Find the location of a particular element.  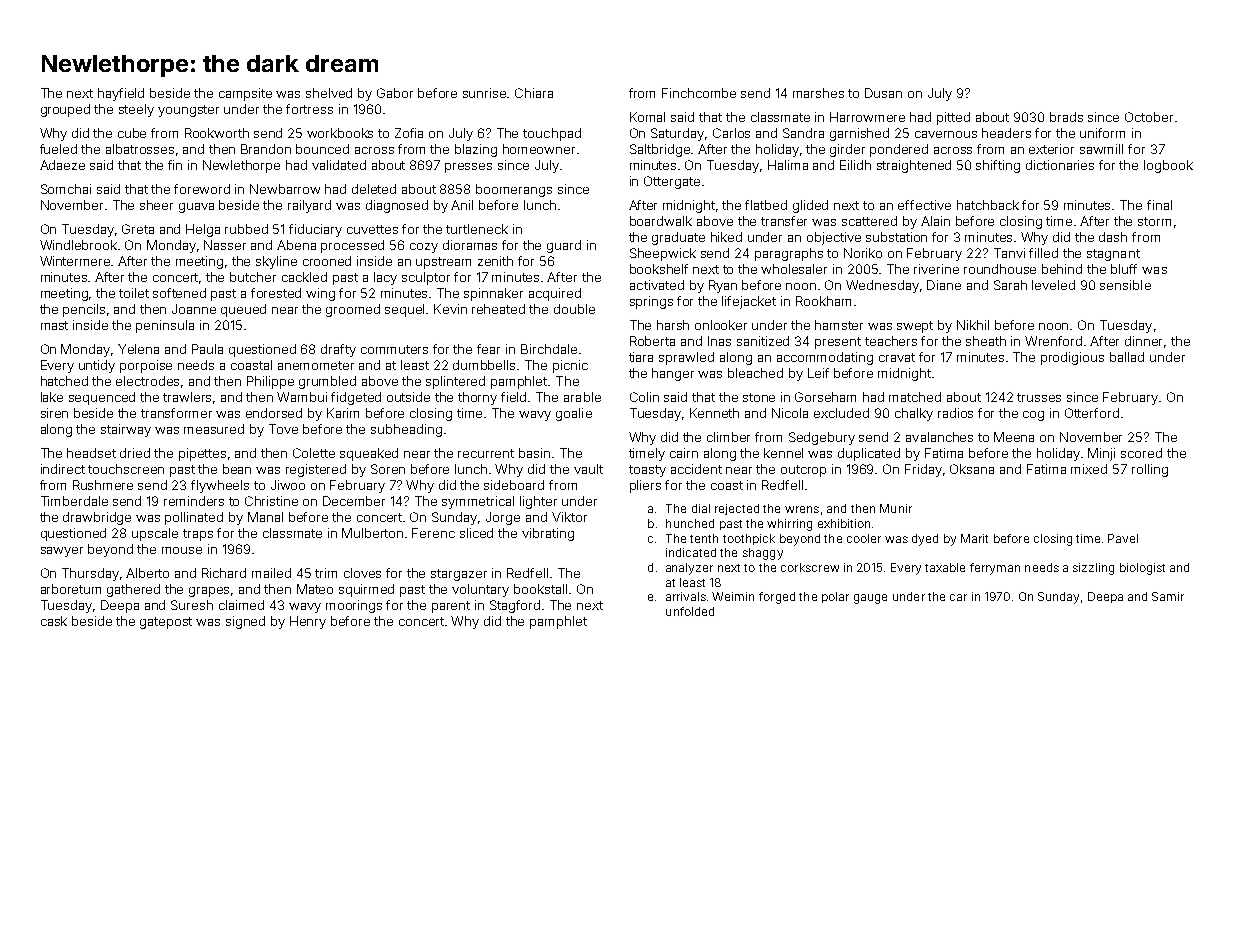

cooler is located at coordinates (864, 538).
